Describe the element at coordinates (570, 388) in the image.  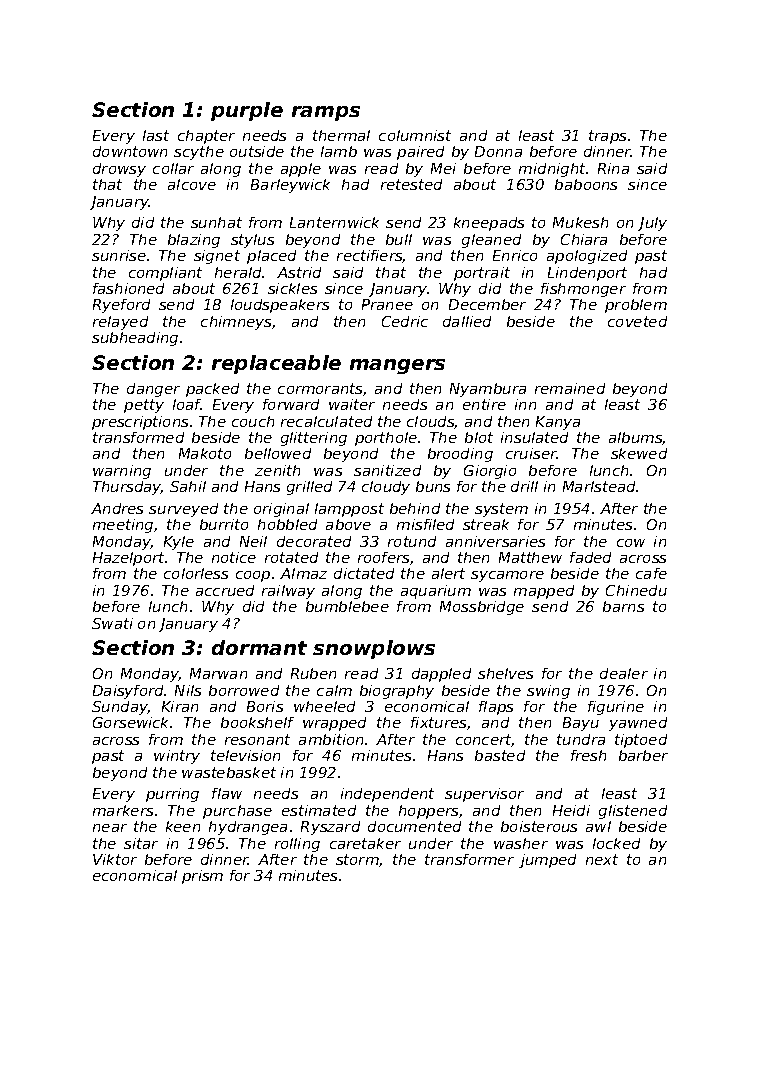
I see `remained` at that location.
